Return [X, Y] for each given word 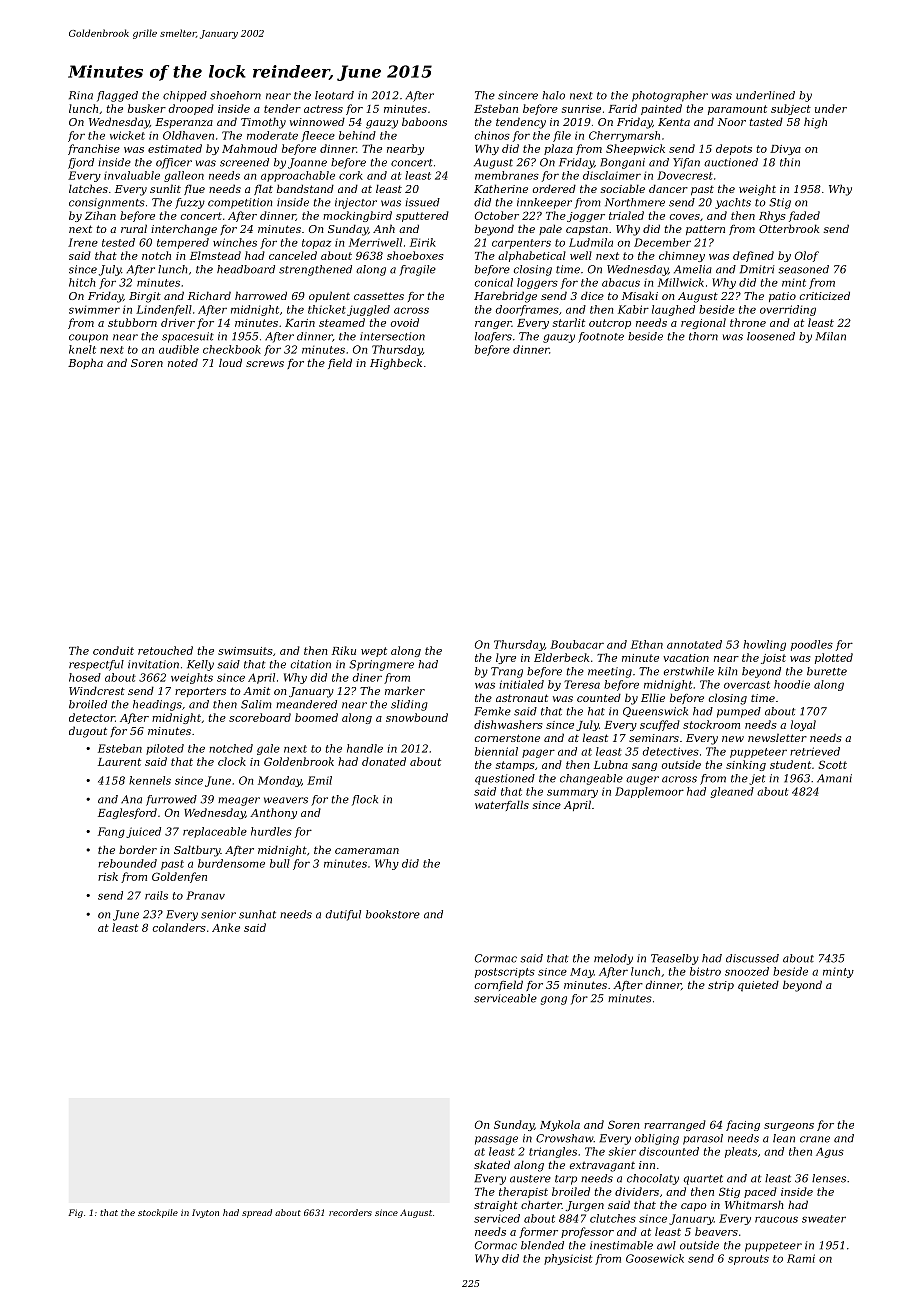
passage [496, 1140]
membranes [507, 175]
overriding [788, 310]
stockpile [158, 1213]
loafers [493, 337]
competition [240, 203]
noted [183, 362]
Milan [831, 336]
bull [280, 863]
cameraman [367, 851]
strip [721, 986]
